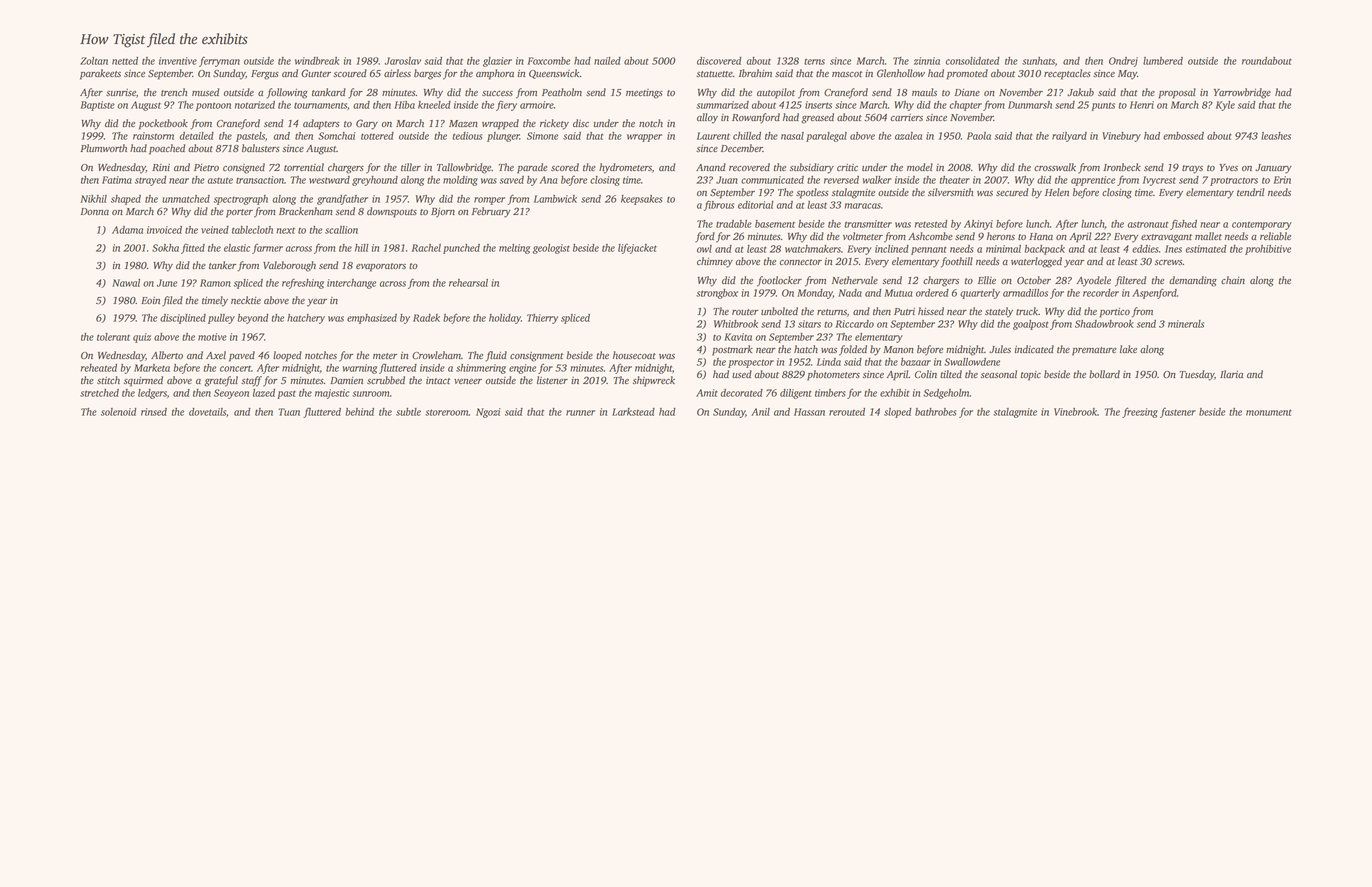 The image size is (1372, 887). Describe the element at coordinates (818, 105) in the page. I see `inserts` at that location.
